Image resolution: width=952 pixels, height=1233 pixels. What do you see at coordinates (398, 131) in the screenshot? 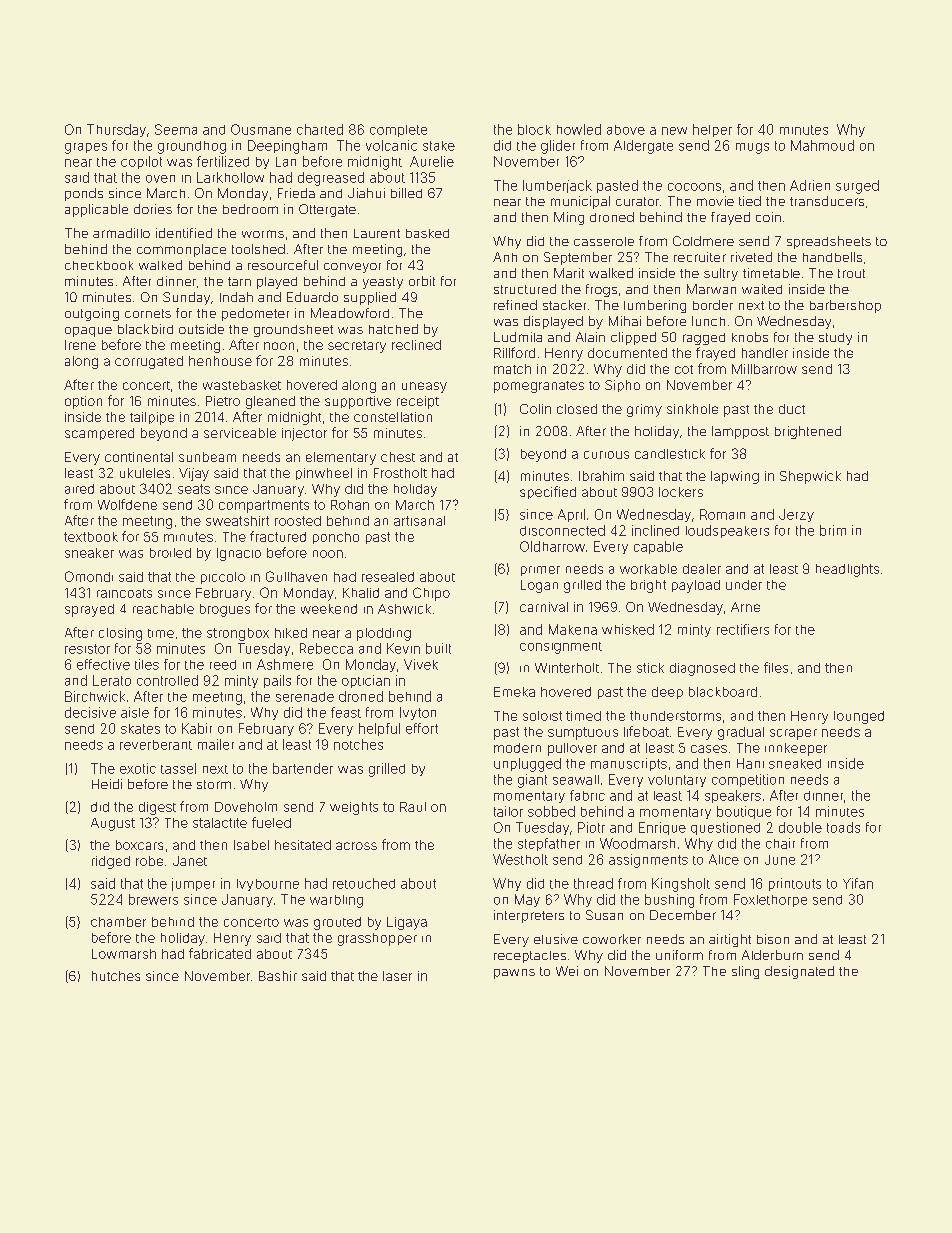
I see `complete` at bounding box center [398, 131].
